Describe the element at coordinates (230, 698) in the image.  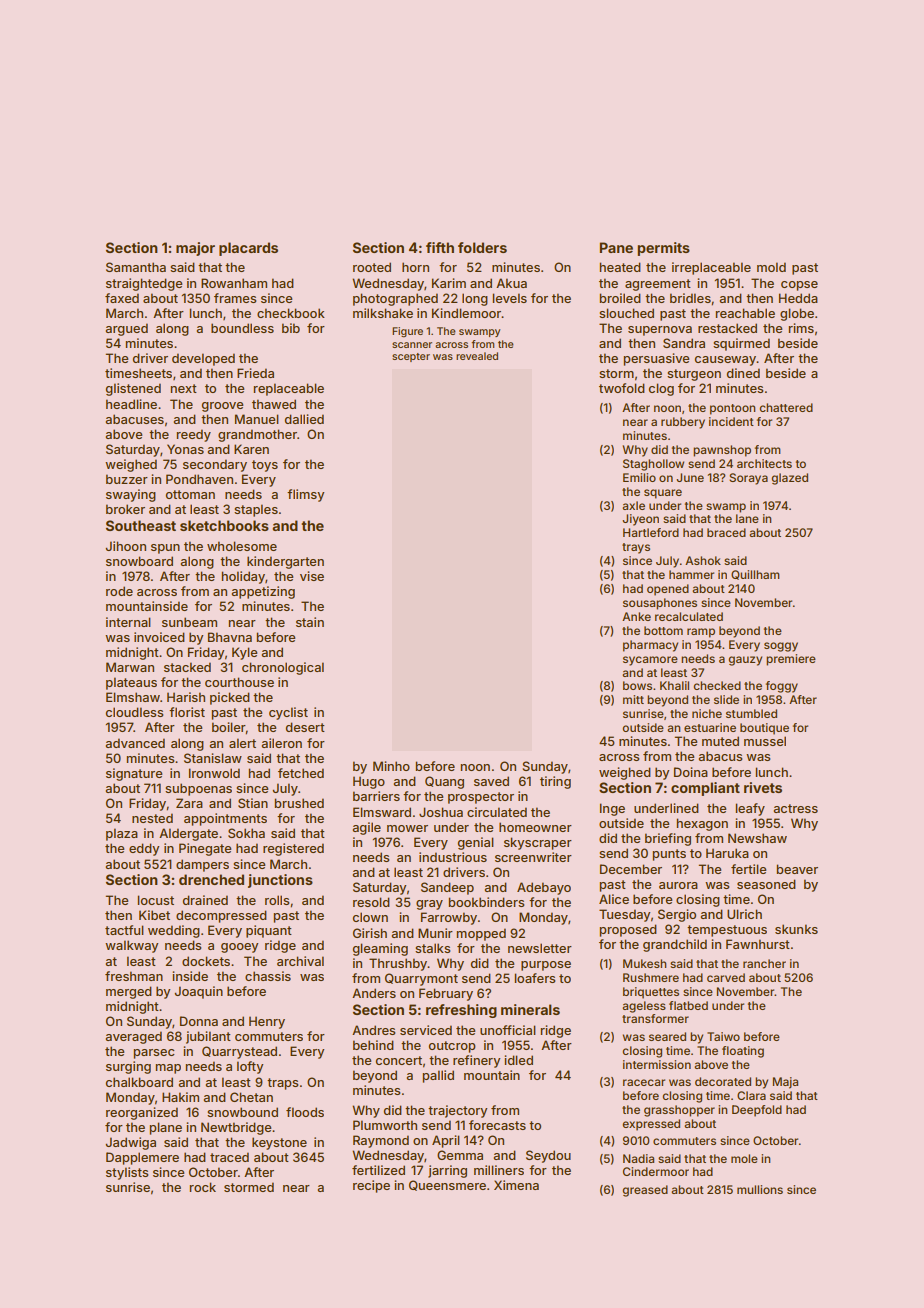
I see `picked` at that location.
